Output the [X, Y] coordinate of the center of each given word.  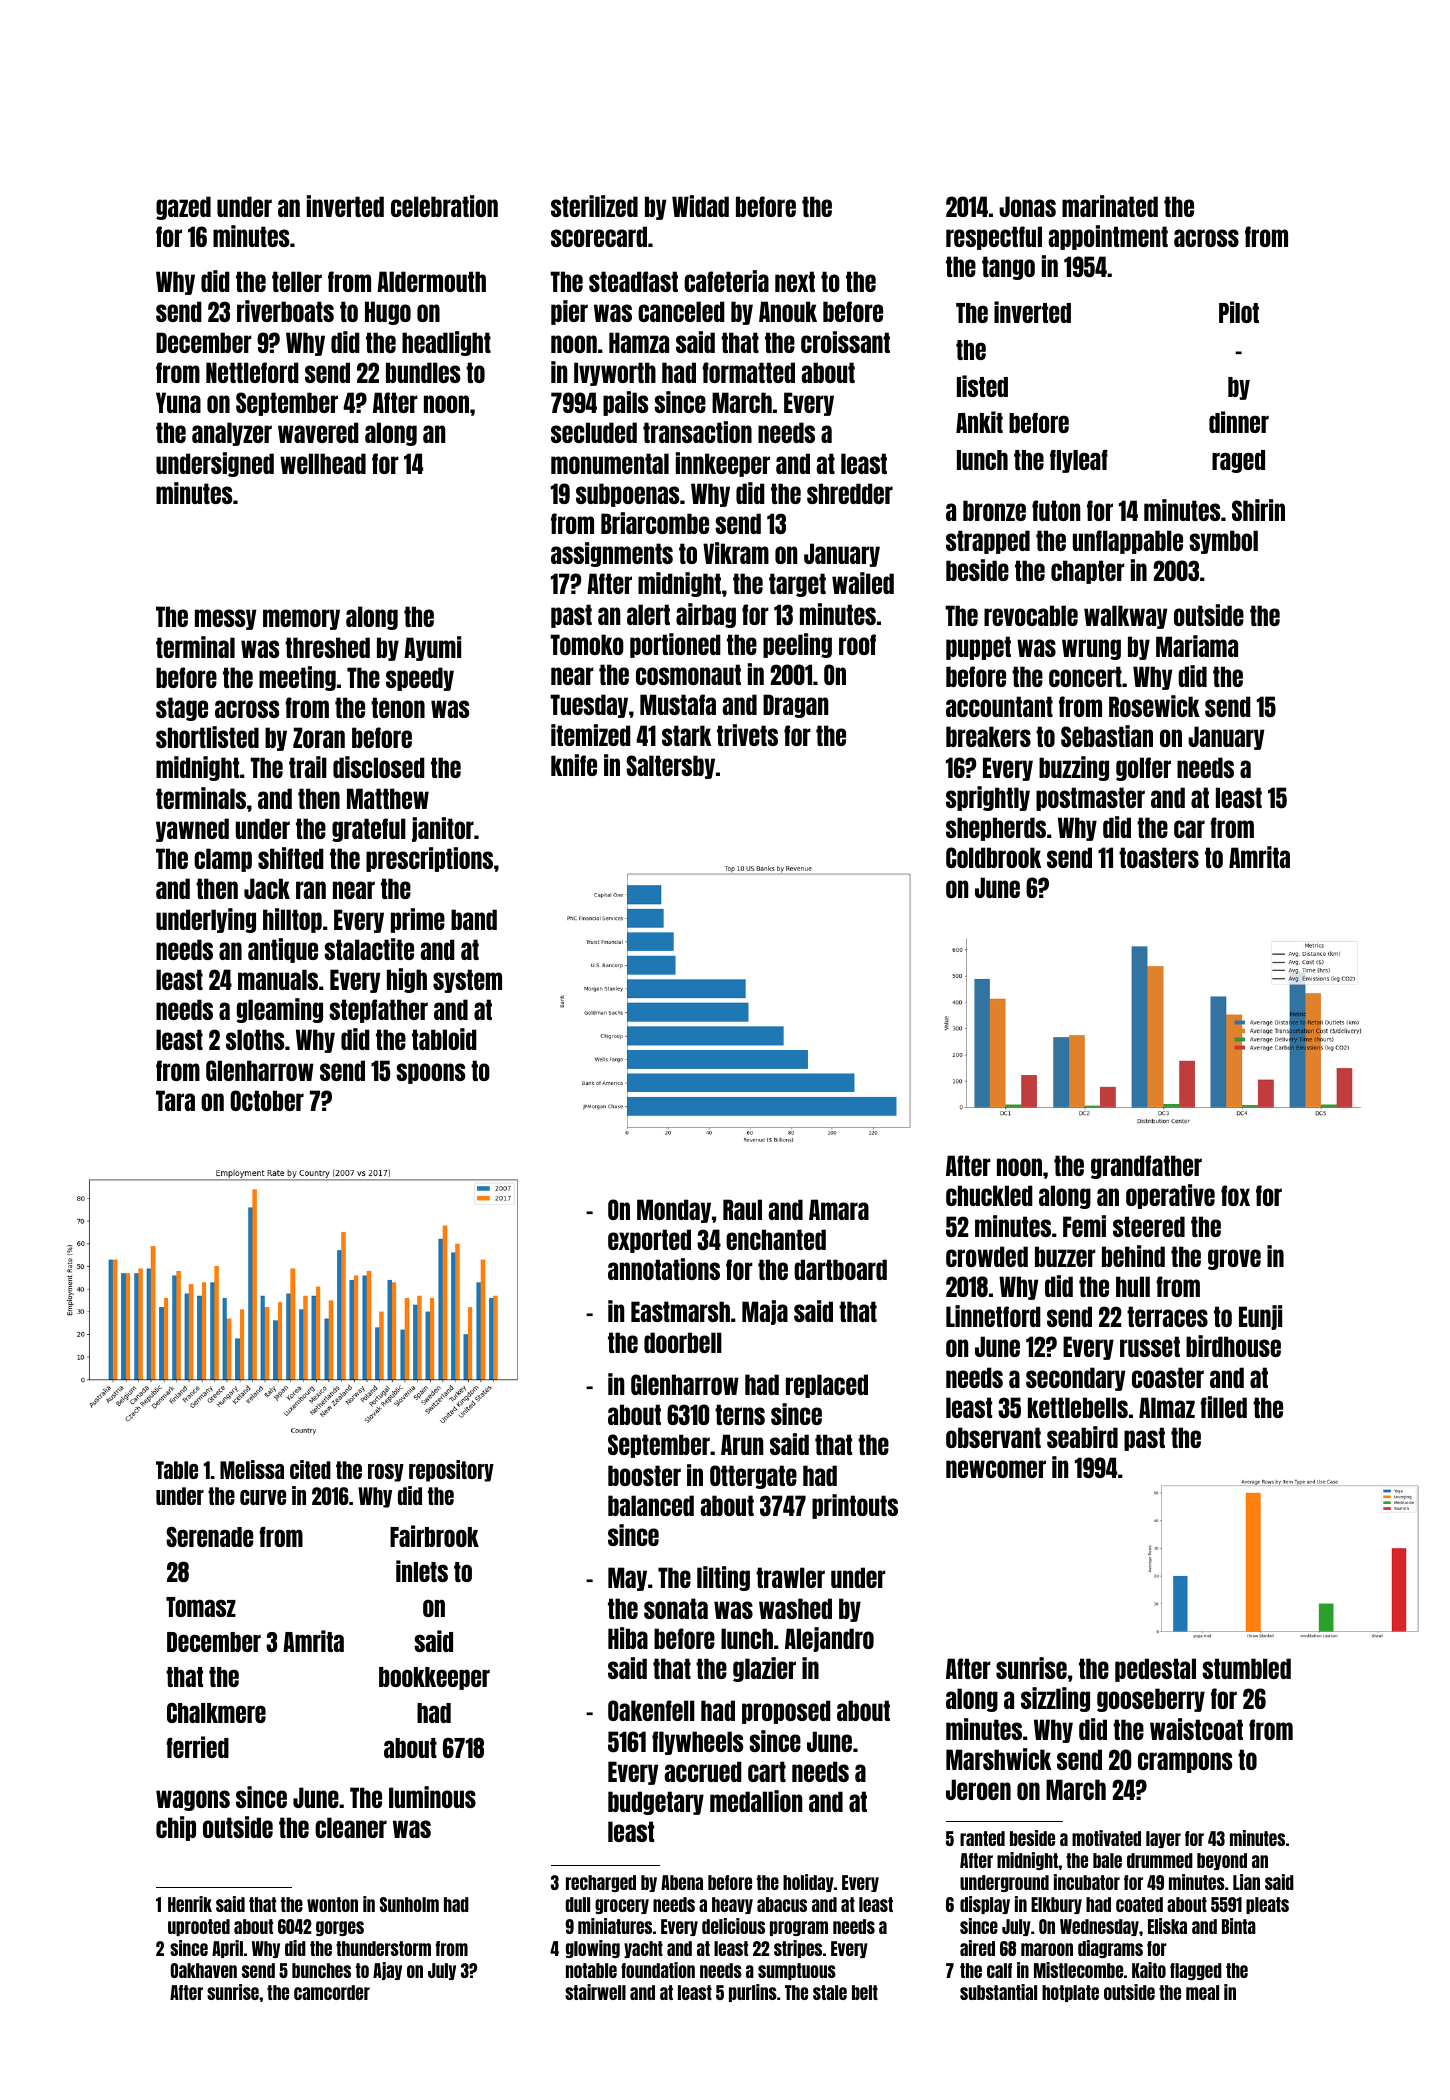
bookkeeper [434, 1678]
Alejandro [829, 1639]
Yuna [178, 402]
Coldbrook [993, 857]
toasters [1159, 857]
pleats [1267, 1905]
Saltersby [670, 767]
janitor [443, 829]
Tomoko [587, 644]
